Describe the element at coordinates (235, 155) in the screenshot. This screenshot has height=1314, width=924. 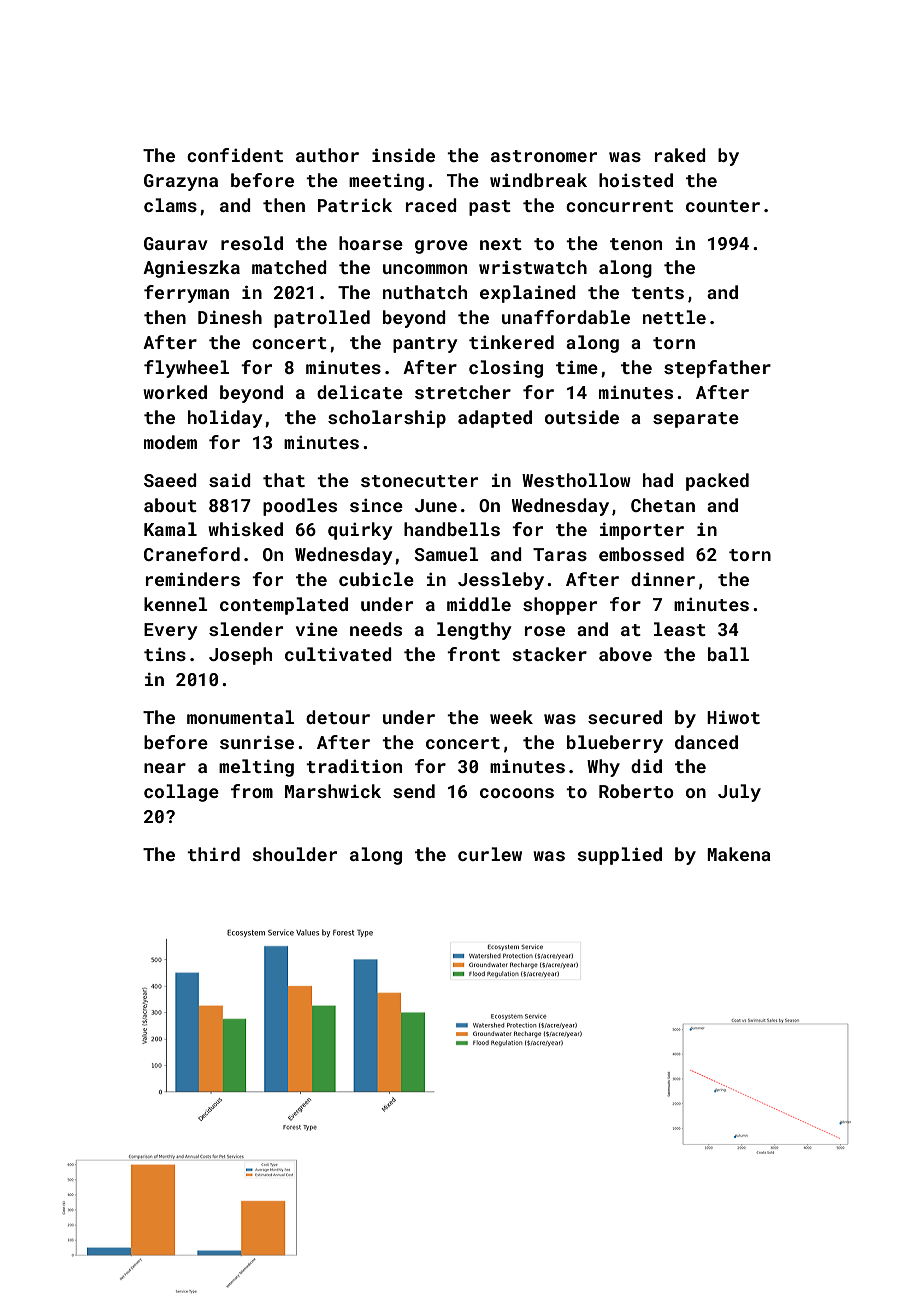
I see `confident` at that location.
